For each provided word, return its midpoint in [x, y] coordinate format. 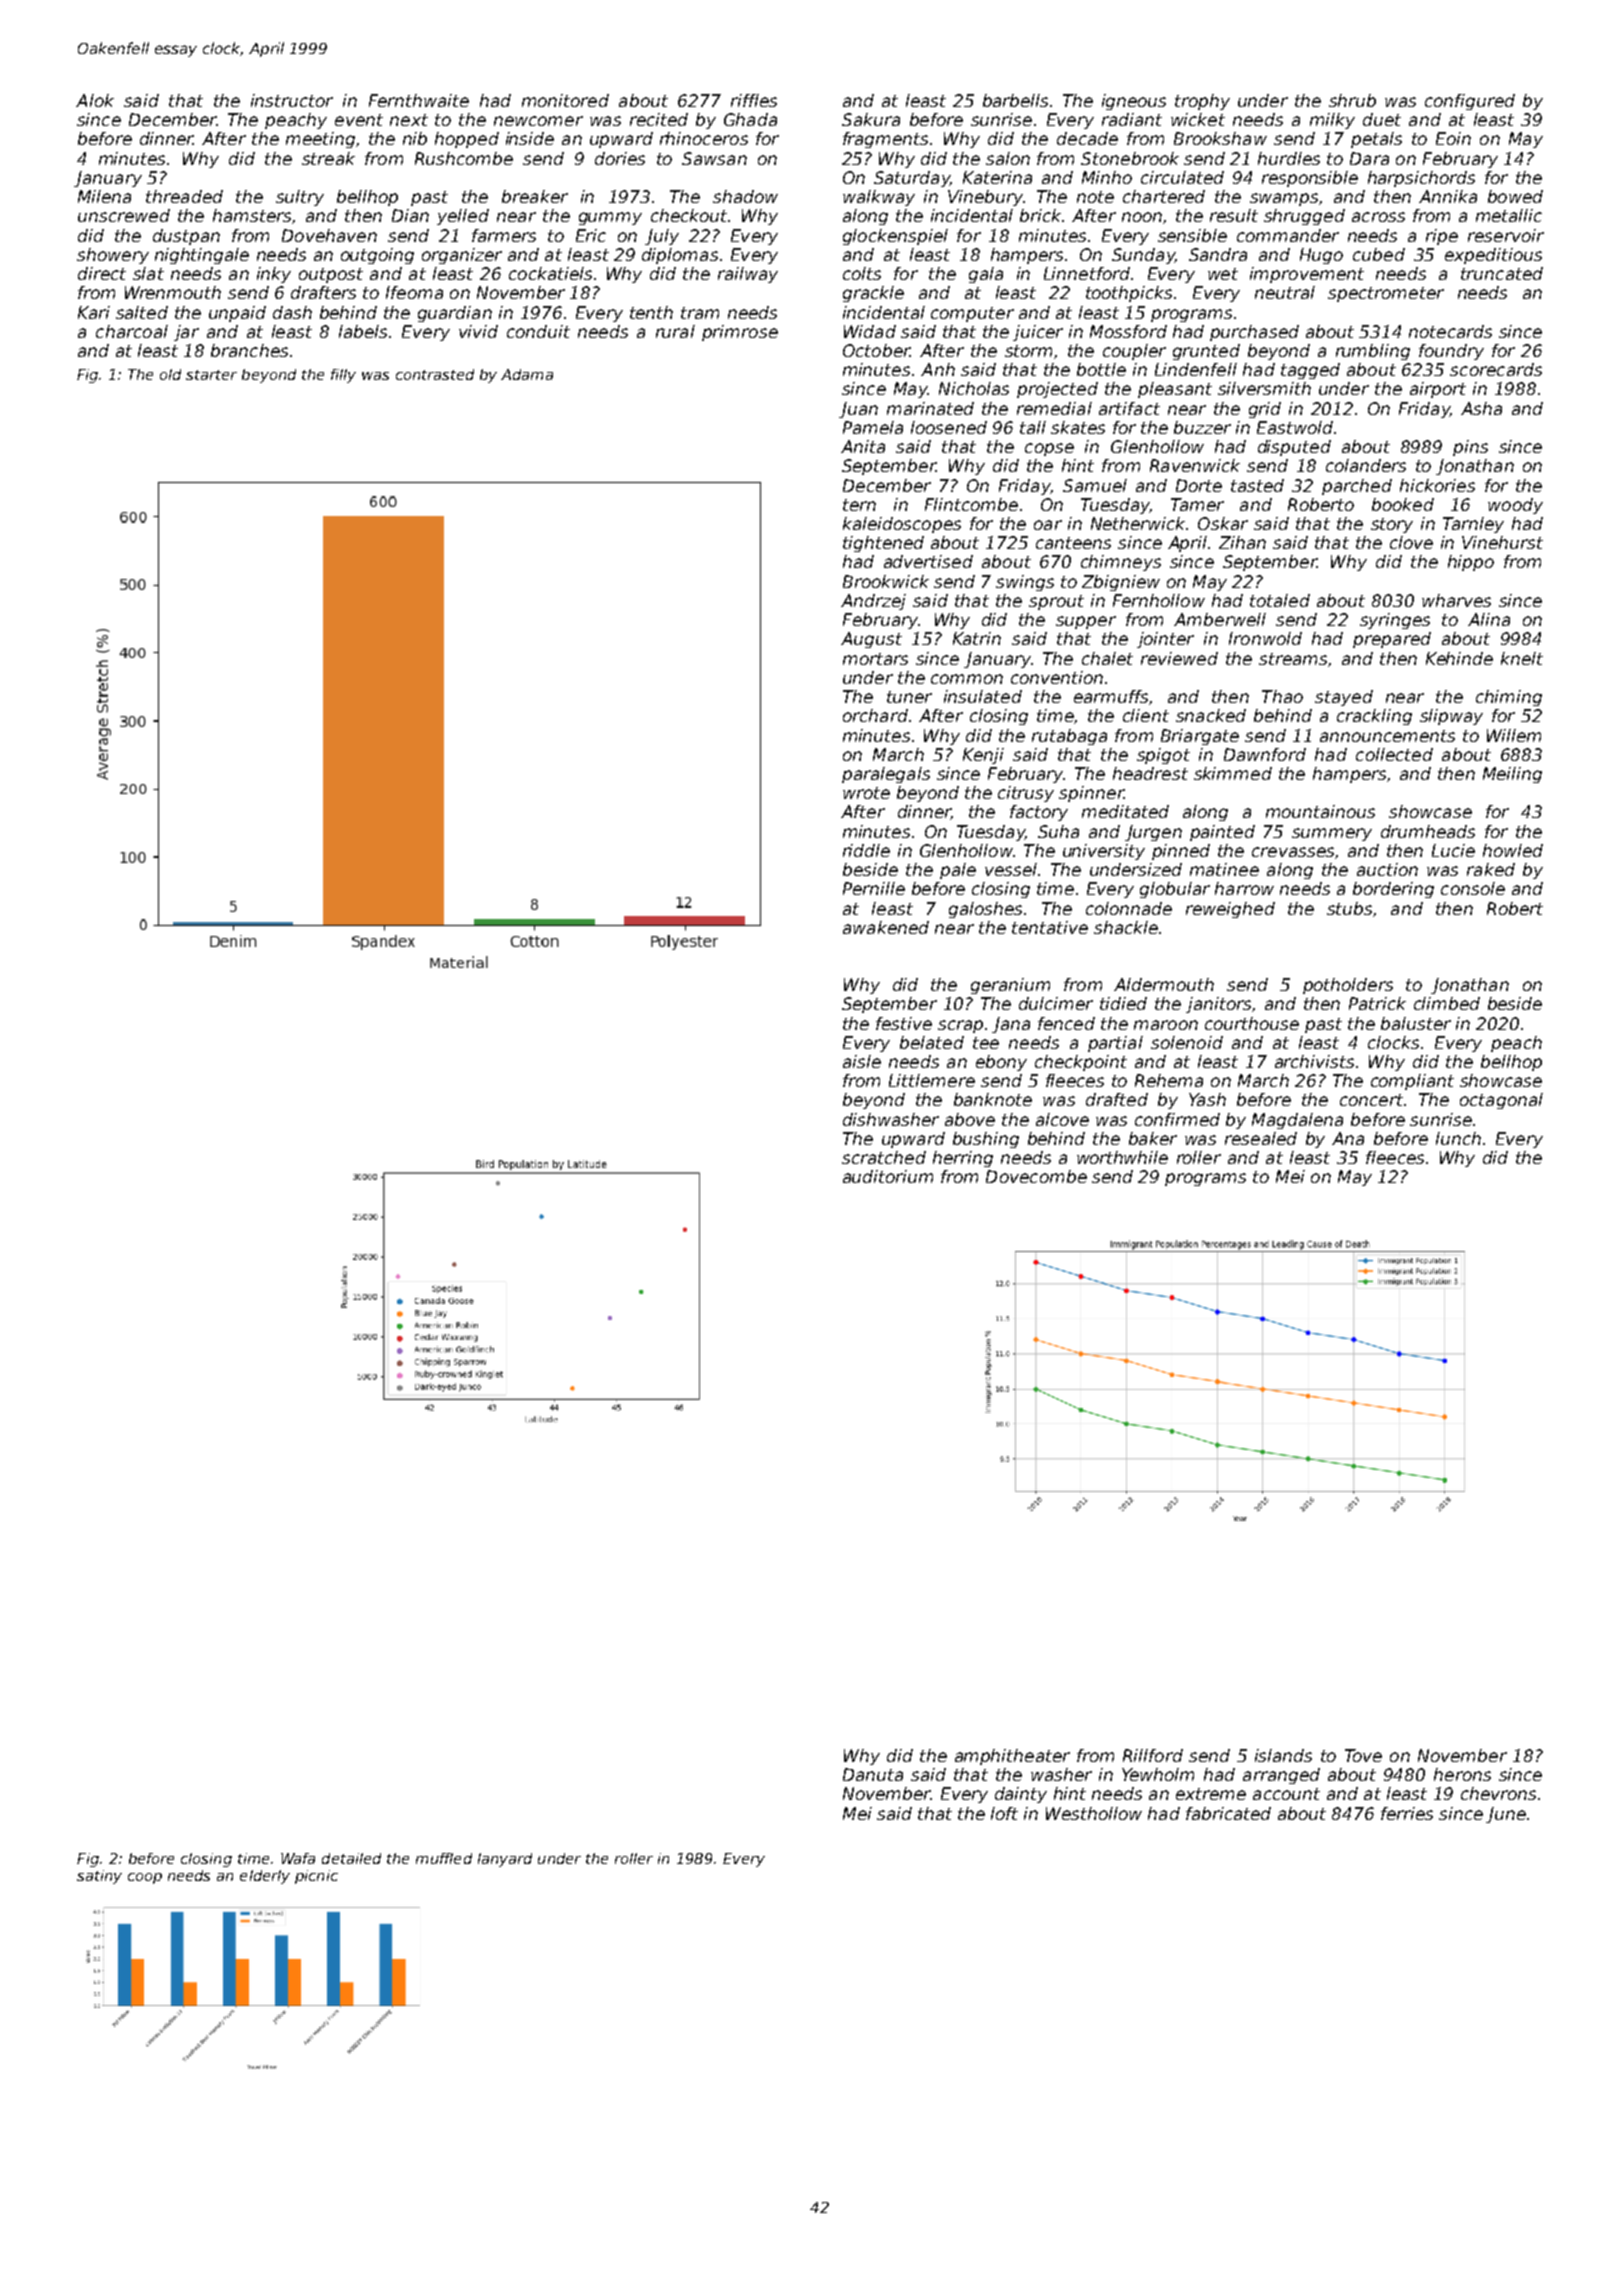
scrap [960, 1026]
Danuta [873, 1774]
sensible [1192, 235]
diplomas [680, 256]
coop [145, 1878]
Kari [94, 312]
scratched [884, 1157]
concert [1371, 1100]
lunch [1458, 1138]
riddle [866, 850]
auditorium [888, 1176]
